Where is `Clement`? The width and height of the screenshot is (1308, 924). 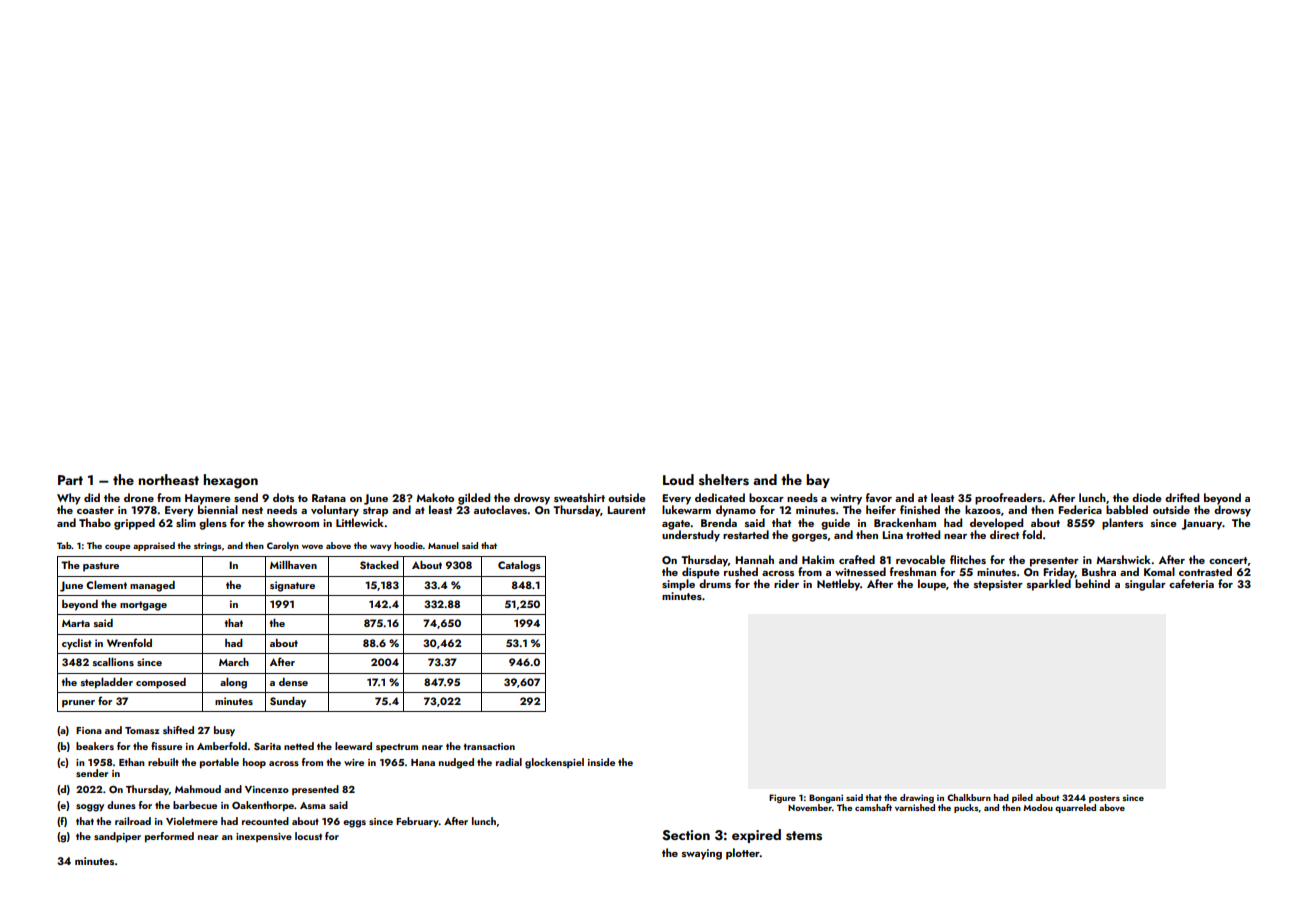 Clement is located at coordinates (106, 585).
